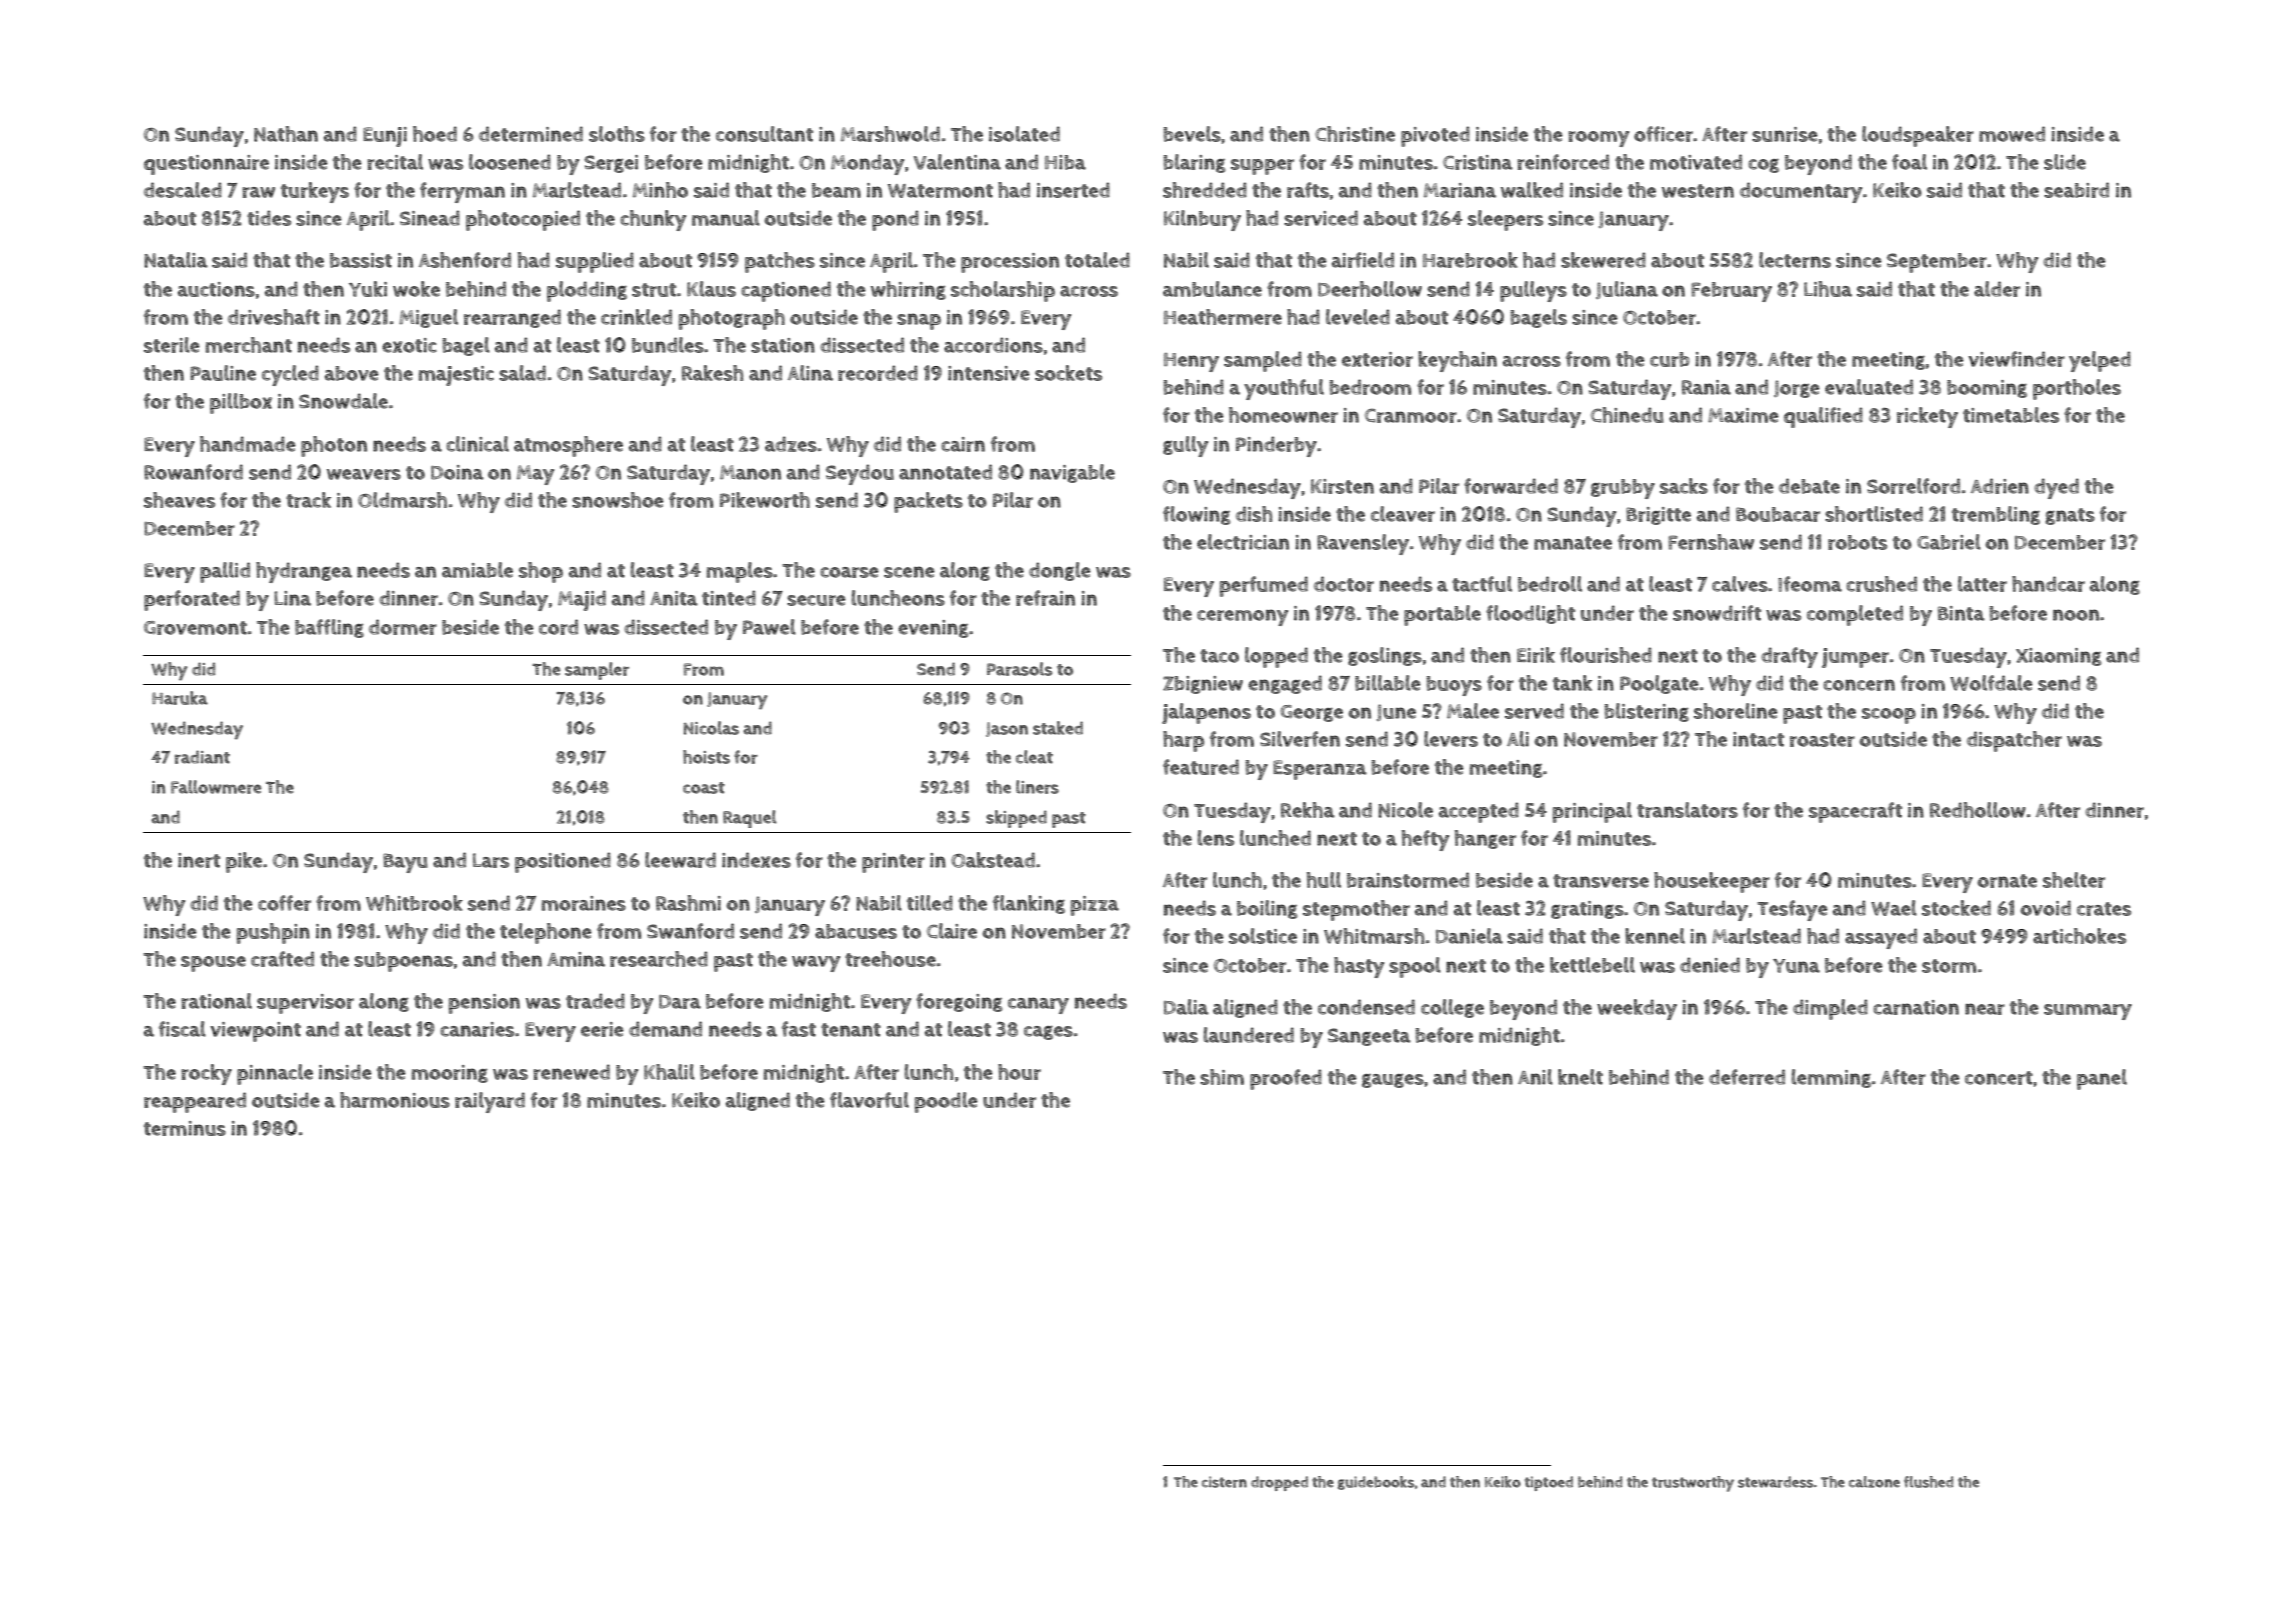 The image size is (2294, 1622). What do you see at coordinates (1549, 1483) in the screenshot?
I see `tiptoed` at bounding box center [1549, 1483].
